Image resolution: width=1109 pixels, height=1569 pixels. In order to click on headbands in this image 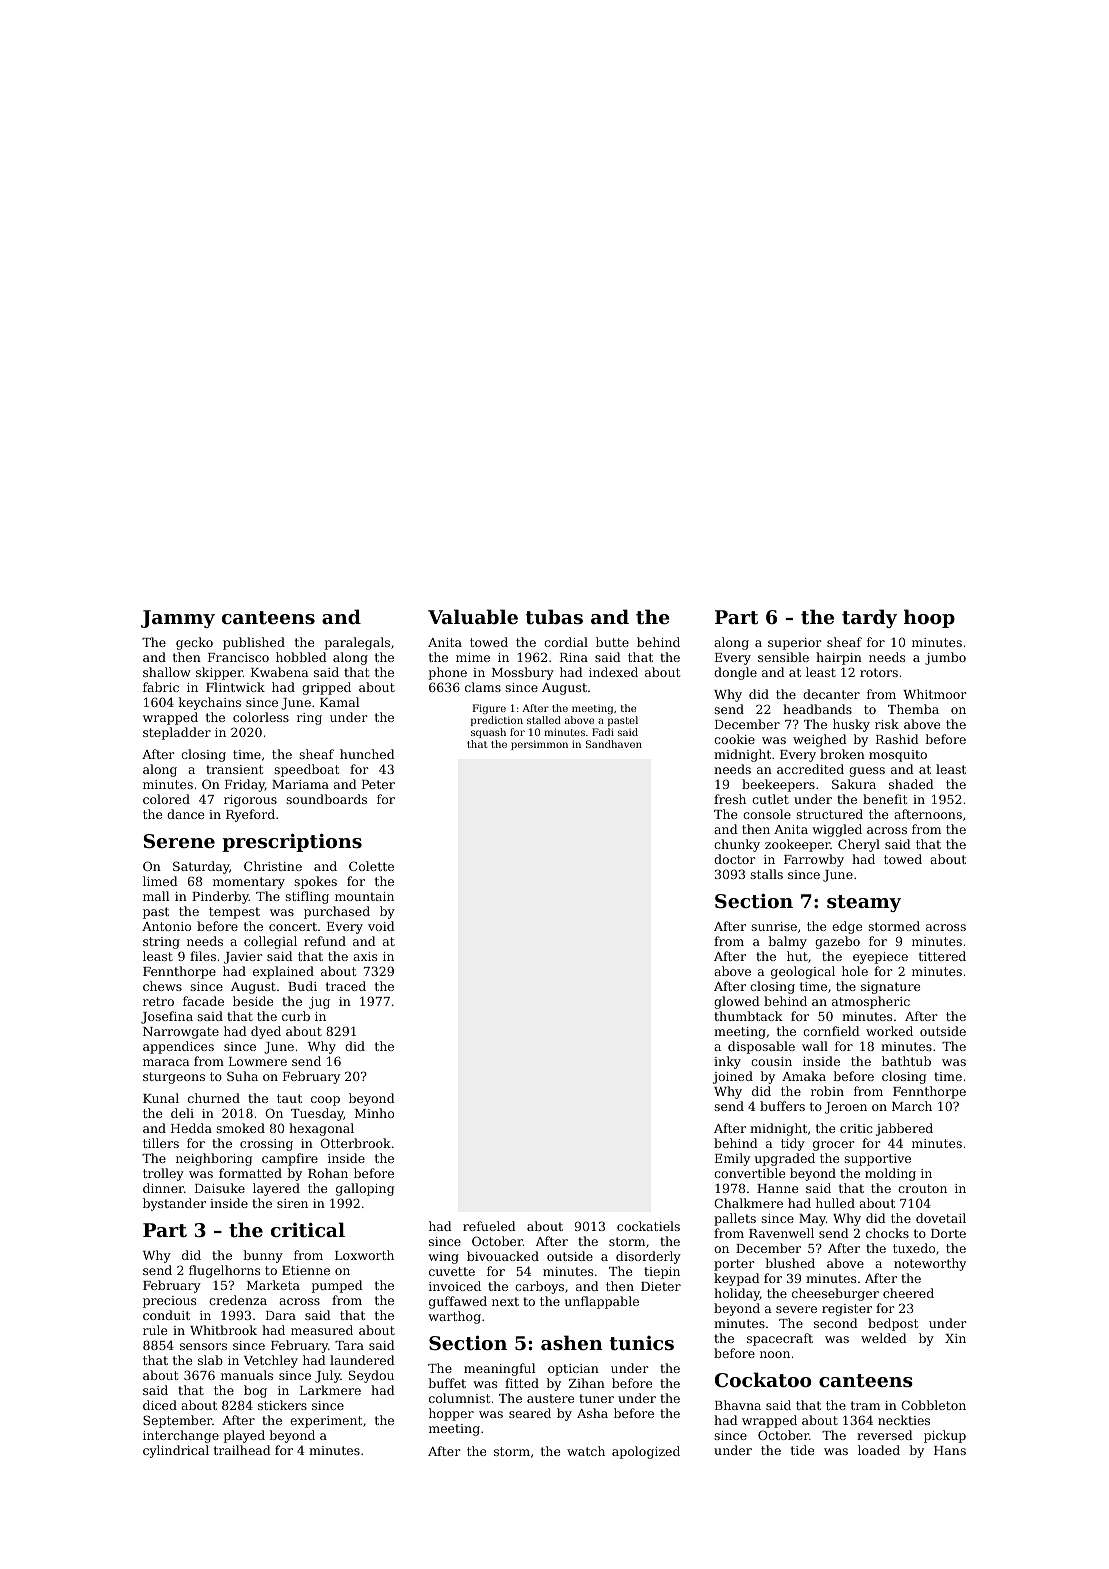, I will do `click(817, 709)`.
